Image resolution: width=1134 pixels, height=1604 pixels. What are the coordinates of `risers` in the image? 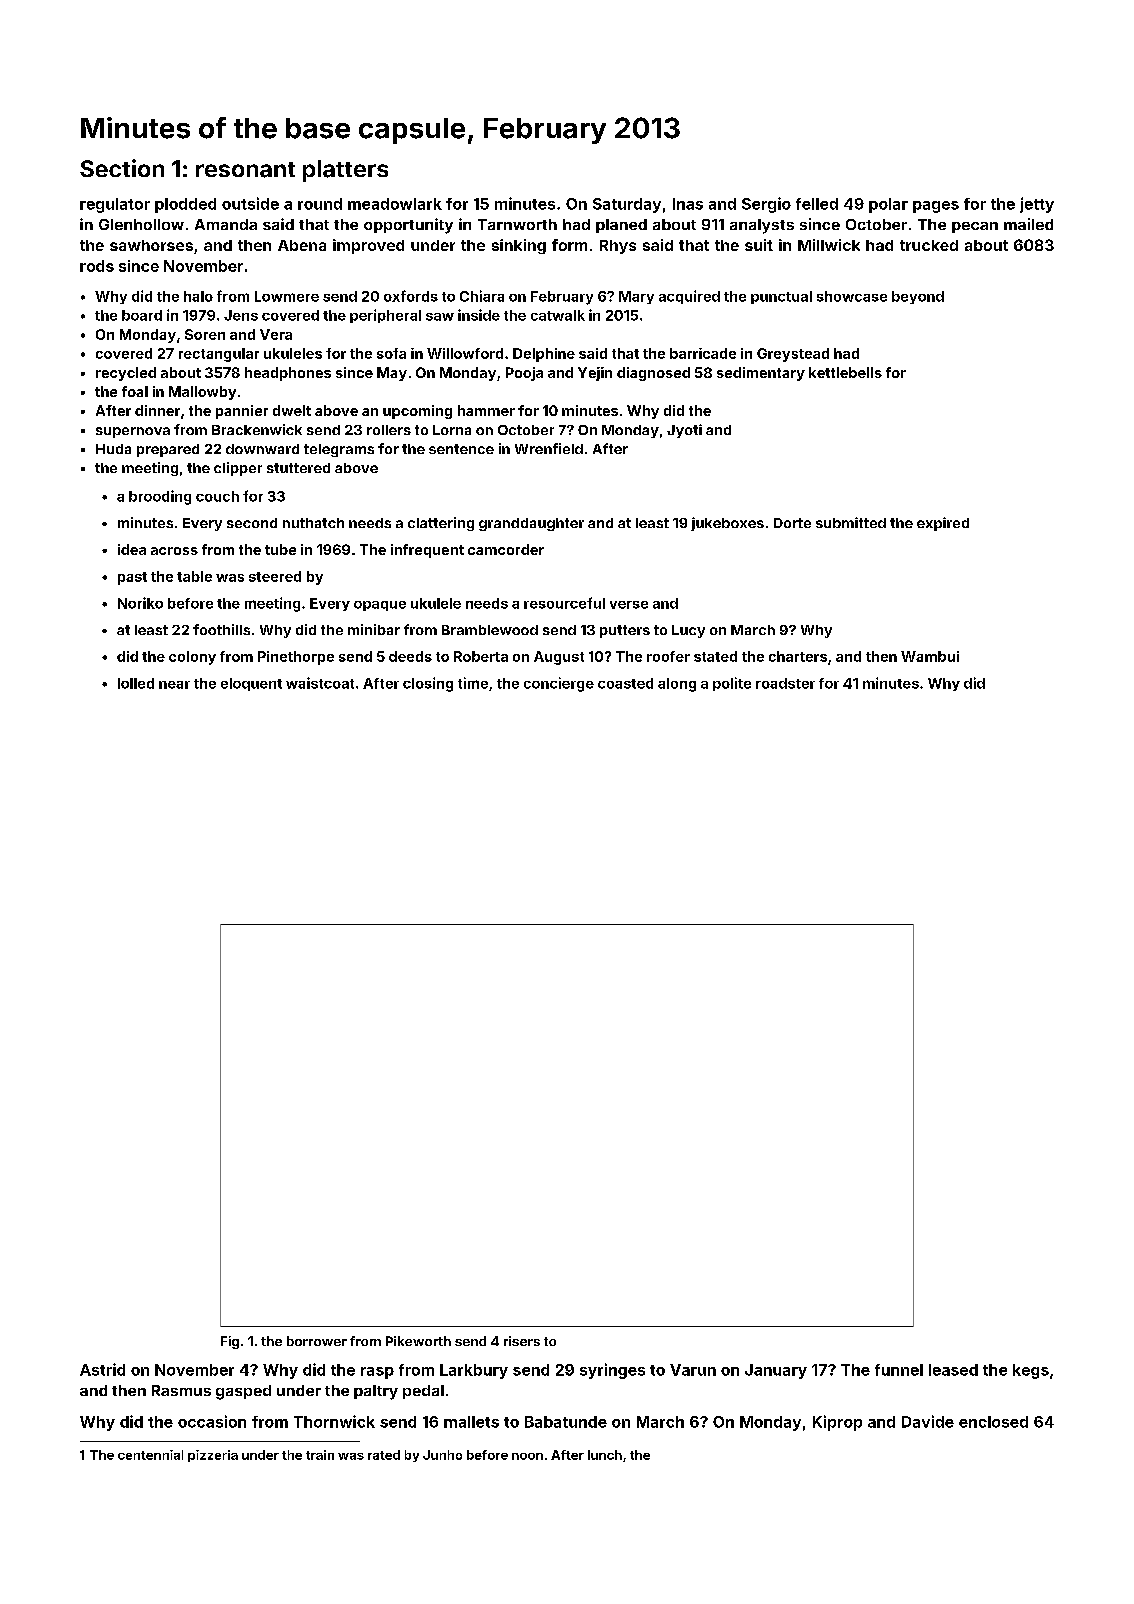 It's located at (522, 1341).
